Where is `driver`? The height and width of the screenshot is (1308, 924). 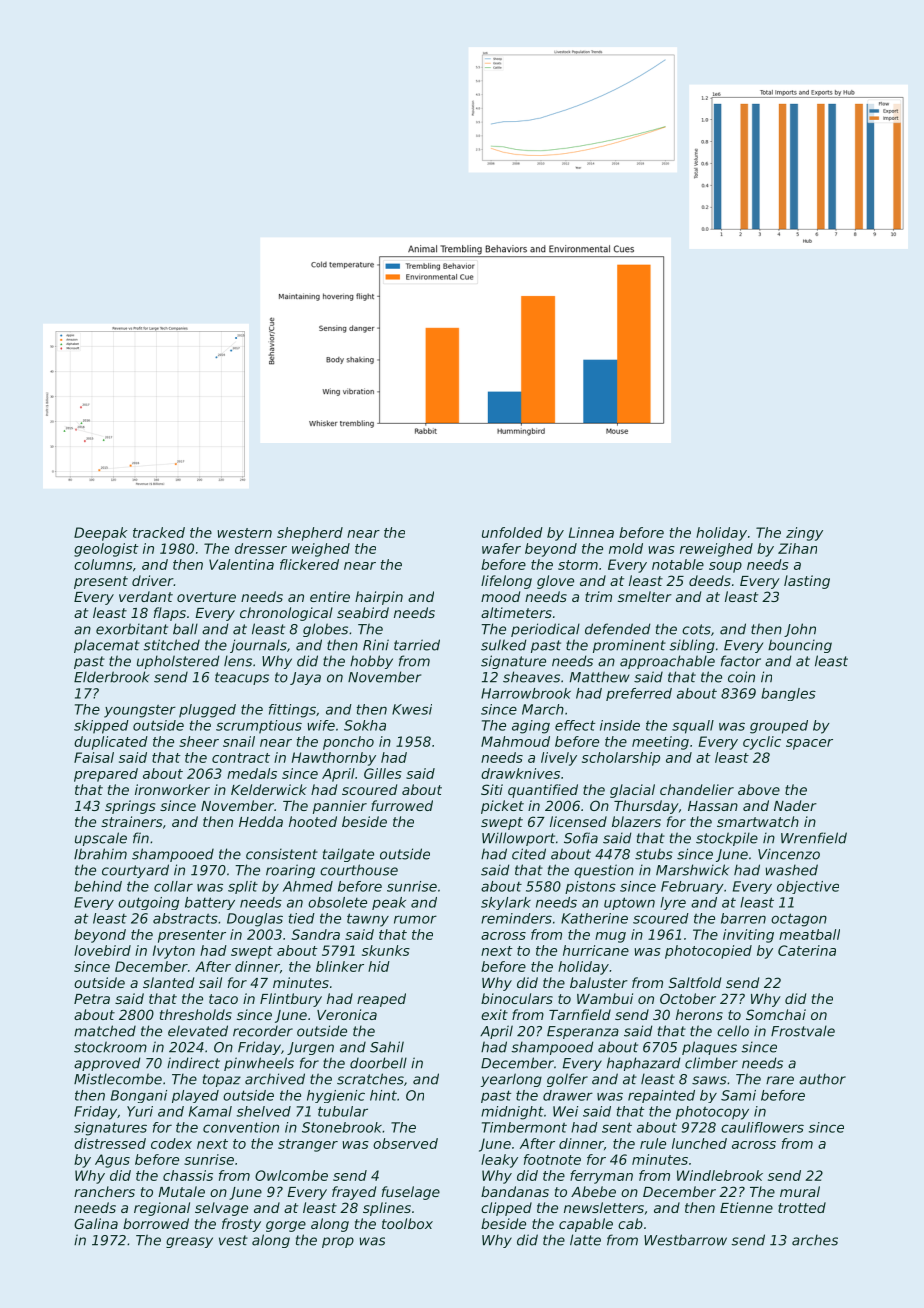
driver is located at coordinates (153, 580).
